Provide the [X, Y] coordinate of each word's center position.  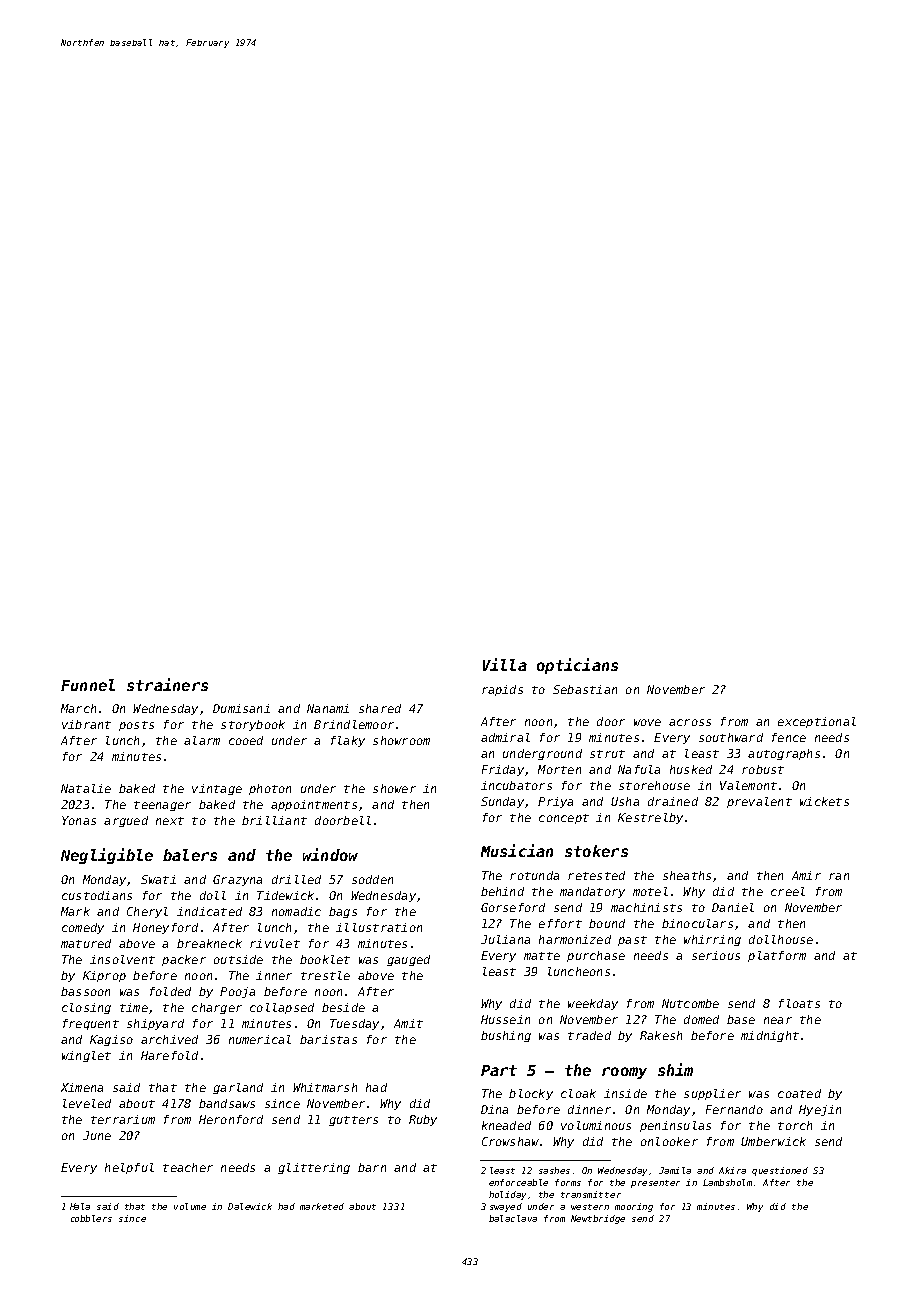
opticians [577, 666]
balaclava [513, 1218]
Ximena [82, 1087]
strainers [167, 684]
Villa [505, 664]
